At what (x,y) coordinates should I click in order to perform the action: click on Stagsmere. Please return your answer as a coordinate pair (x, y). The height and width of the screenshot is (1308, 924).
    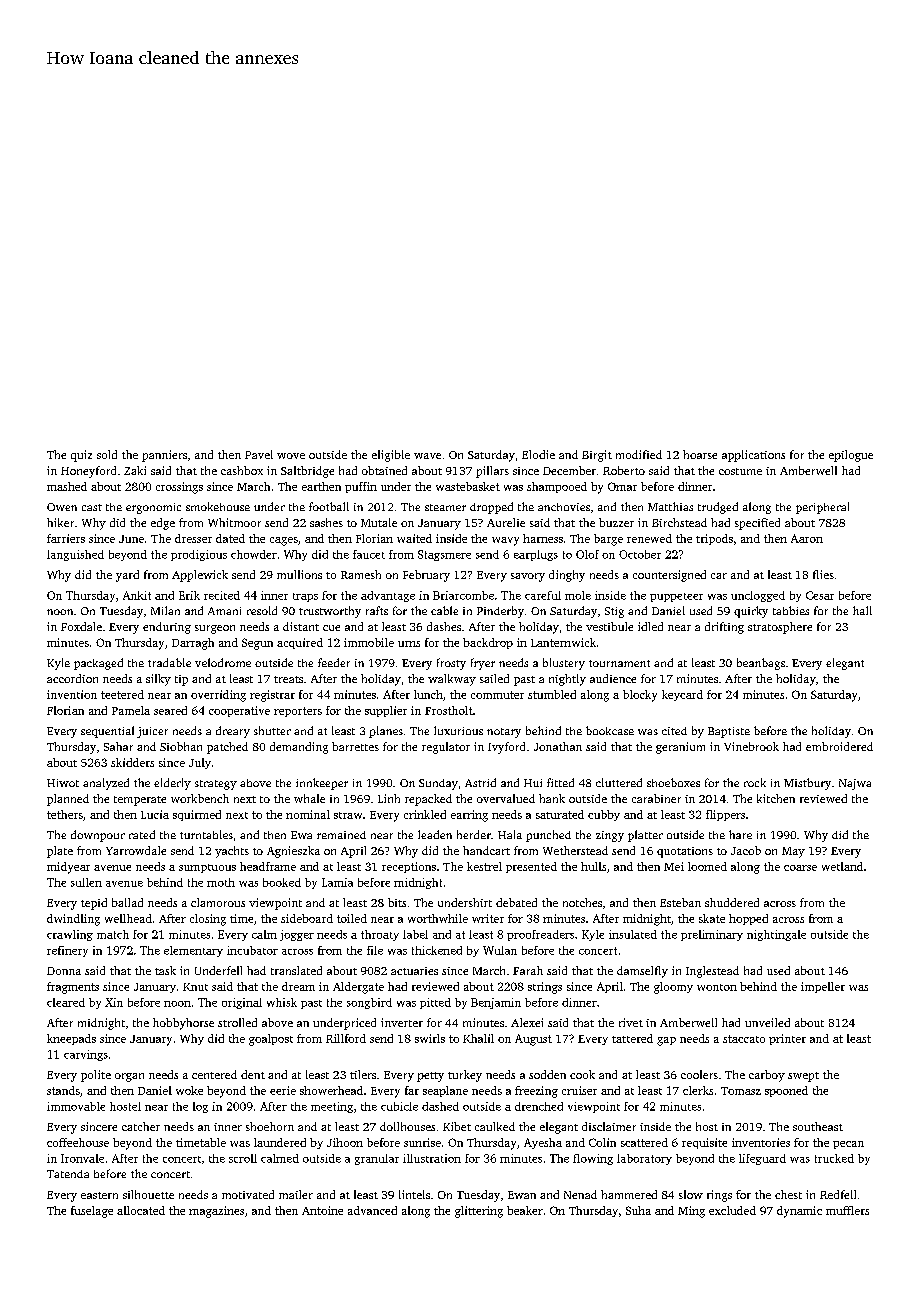
    Looking at the image, I should click on (444, 555).
